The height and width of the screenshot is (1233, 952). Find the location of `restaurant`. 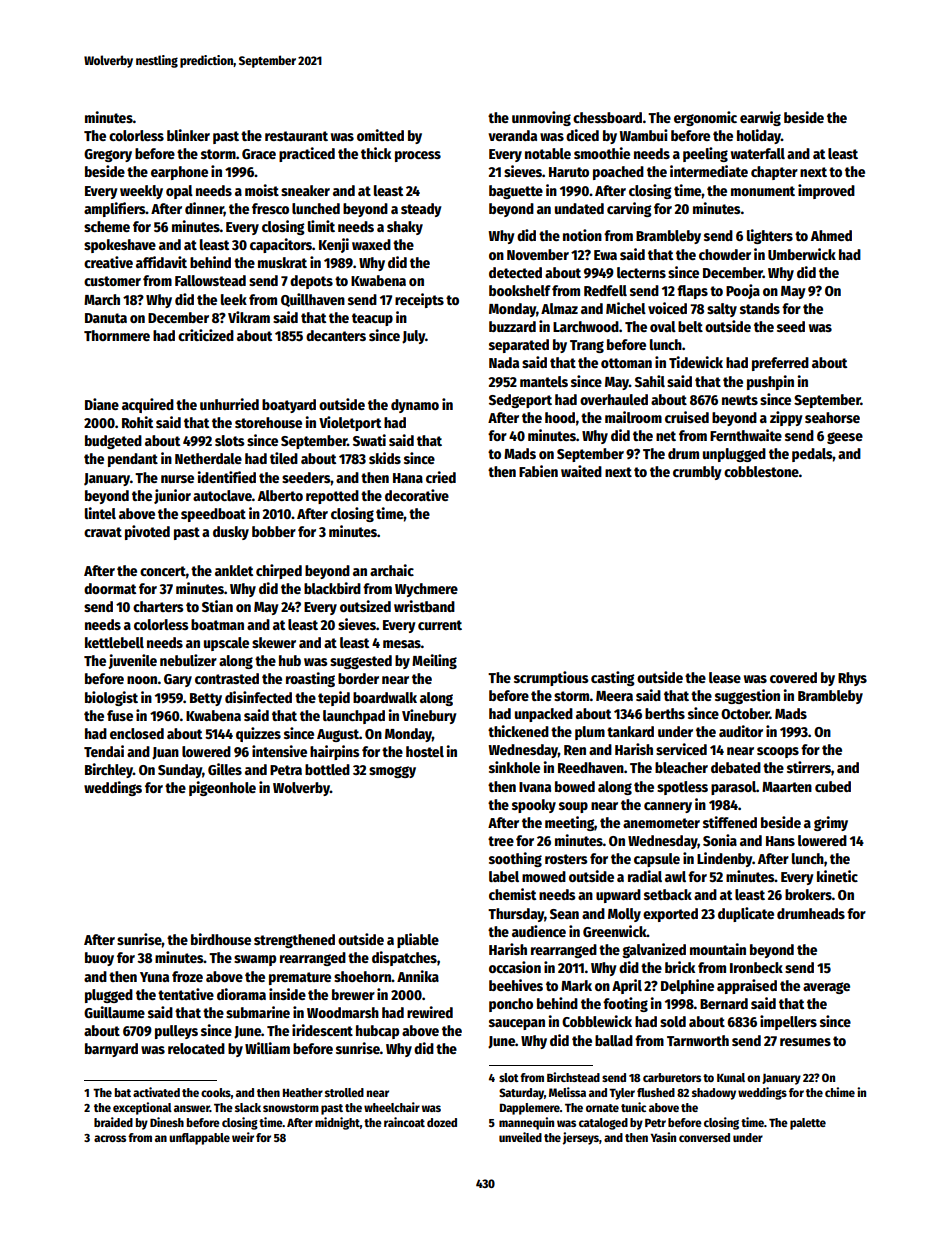

restaurant is located at coordinates (296, 136).
